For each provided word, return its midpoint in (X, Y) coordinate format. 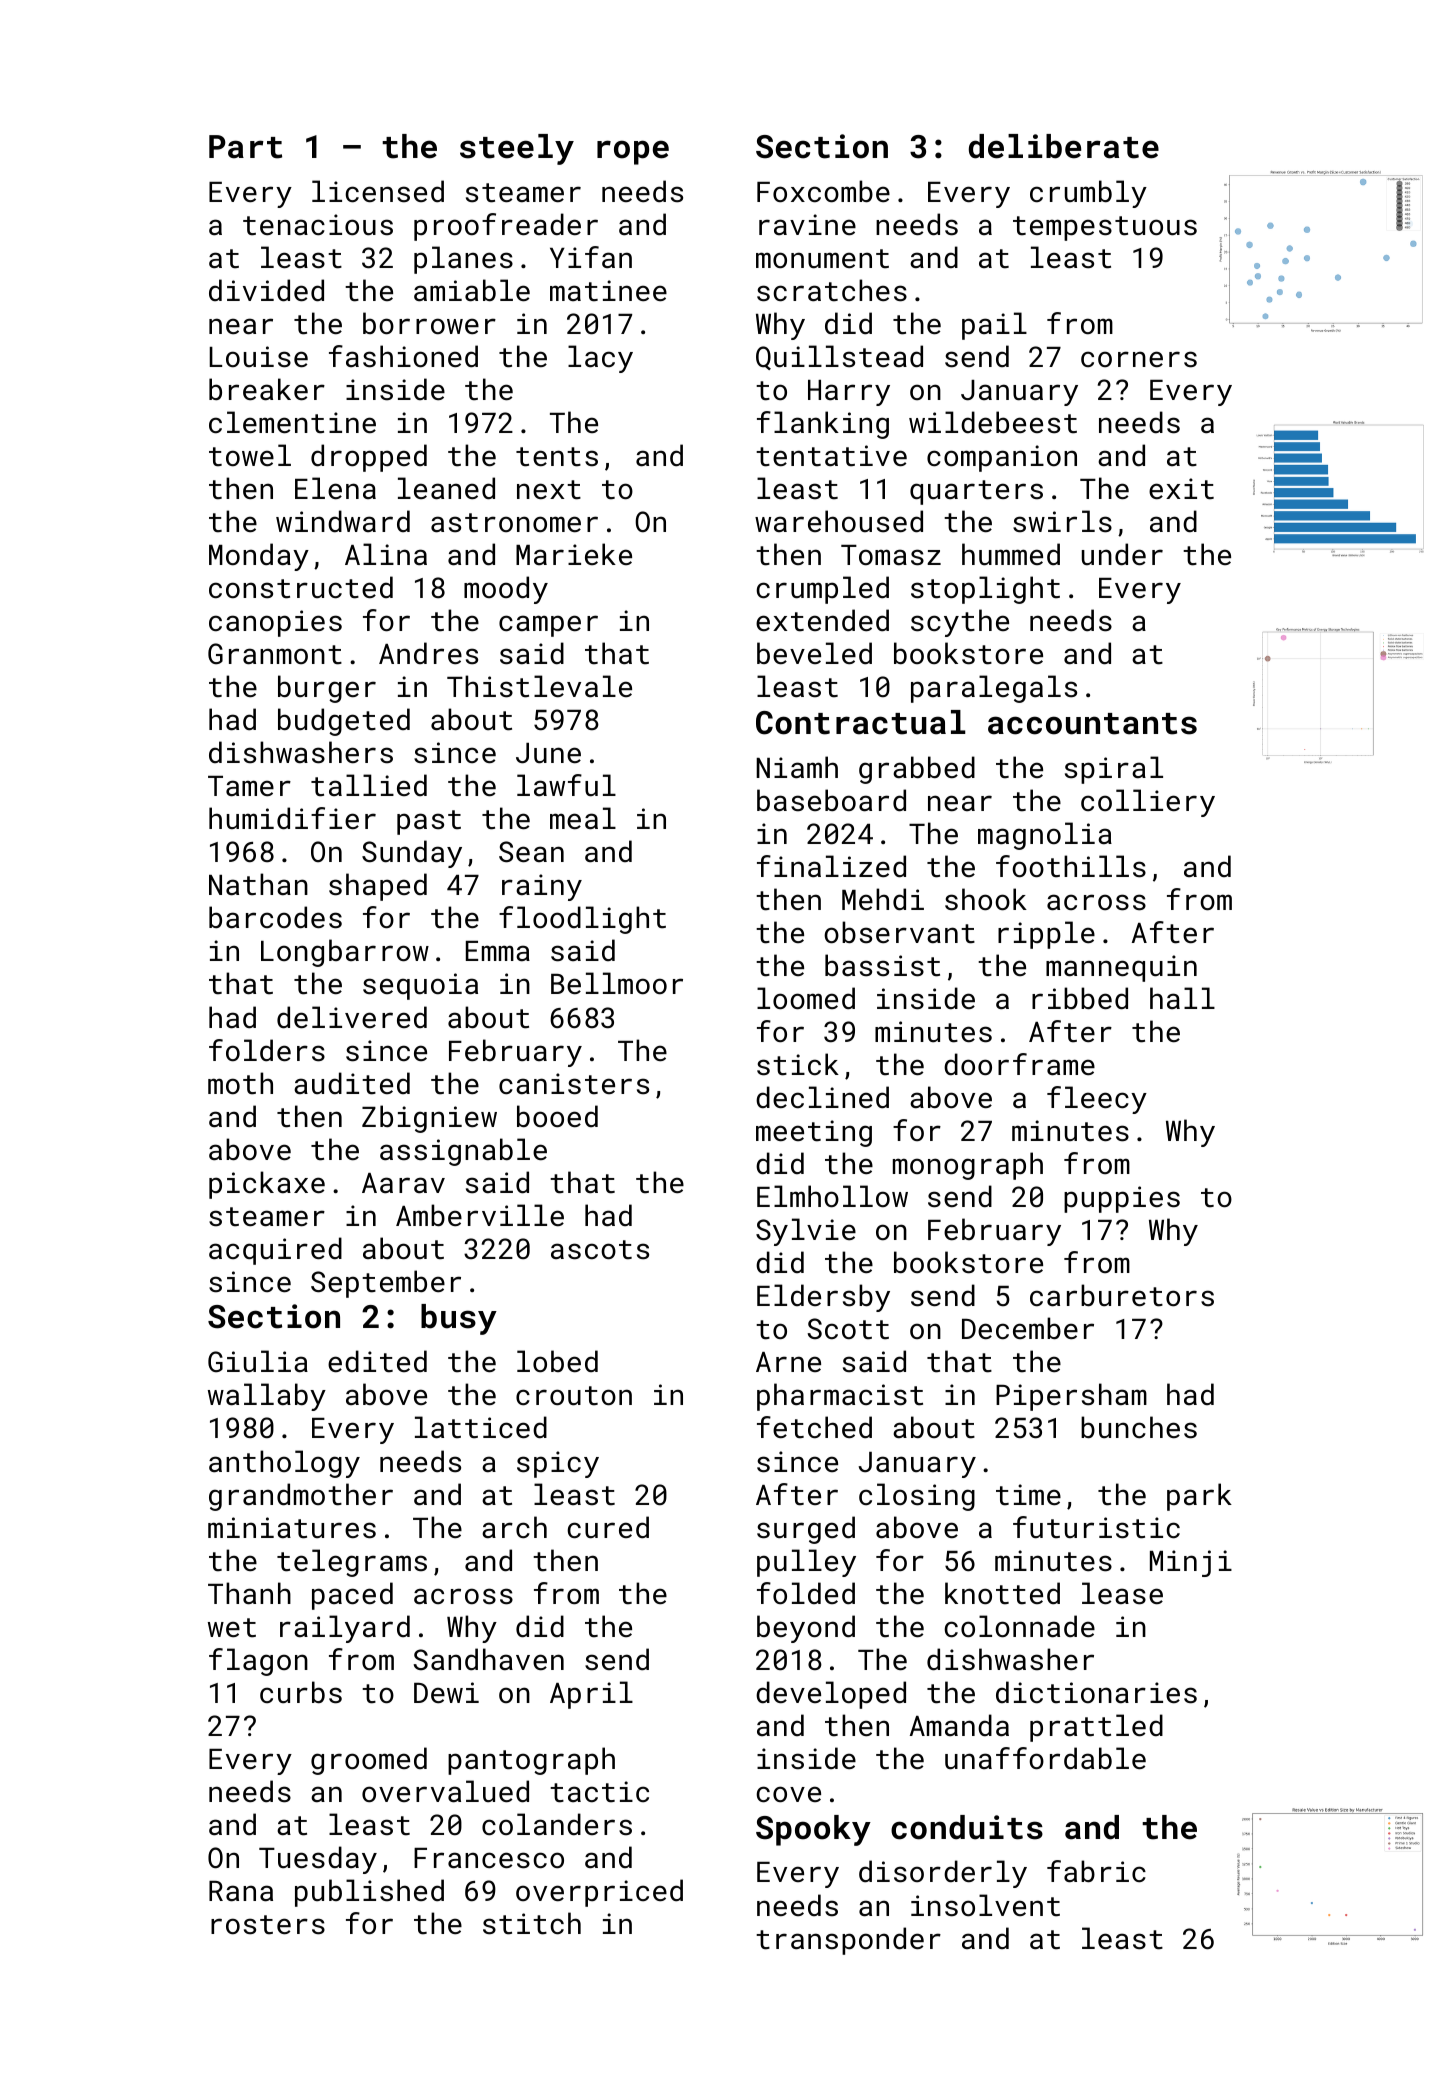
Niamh (797, 767)
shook (986, 899)
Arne (788, 1362)
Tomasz (891, 555)
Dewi (446, 1693)
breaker (267, 389)
